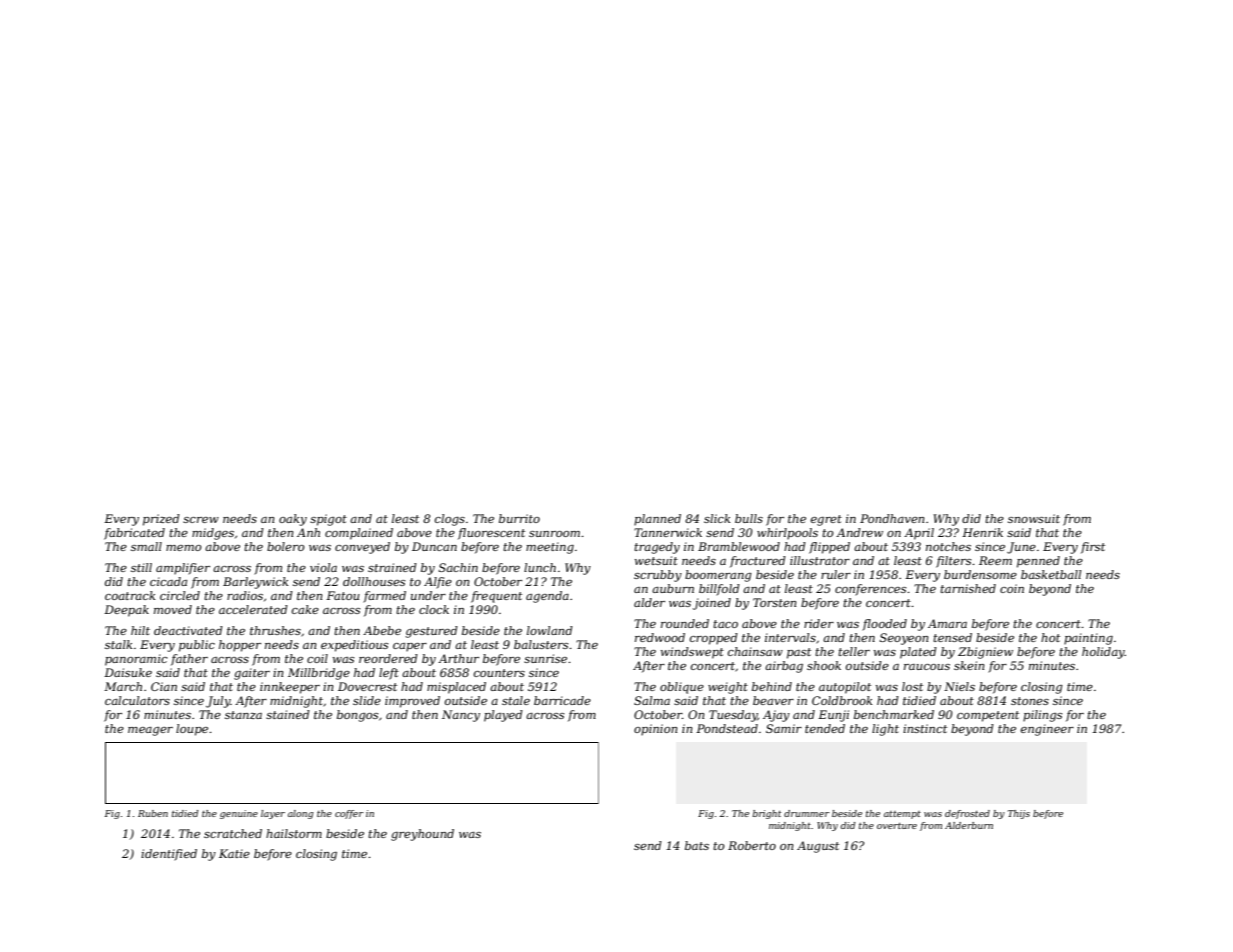 The height and width of the screenshot is (952, 1233). Describe the element at coordinates (349, 814) in the screenshot. I see `coffer` at that location.
